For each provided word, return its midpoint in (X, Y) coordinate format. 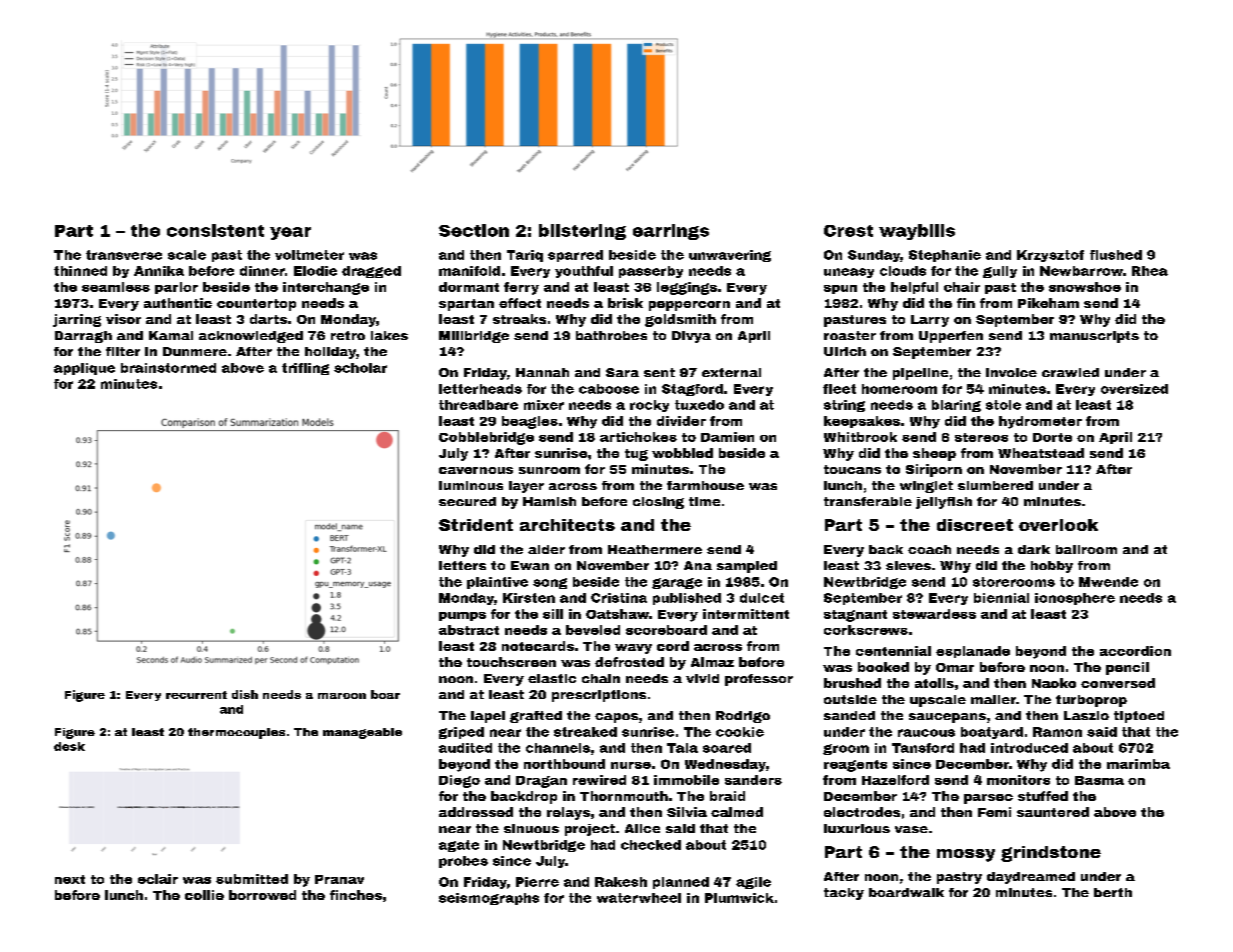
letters (462, 565)
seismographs (489, 899)
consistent (215, 230)
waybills (917, 232)
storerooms (1014, 582)
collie (204, 895)
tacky (844, 894)
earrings (671, 232)
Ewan (530, 565)
